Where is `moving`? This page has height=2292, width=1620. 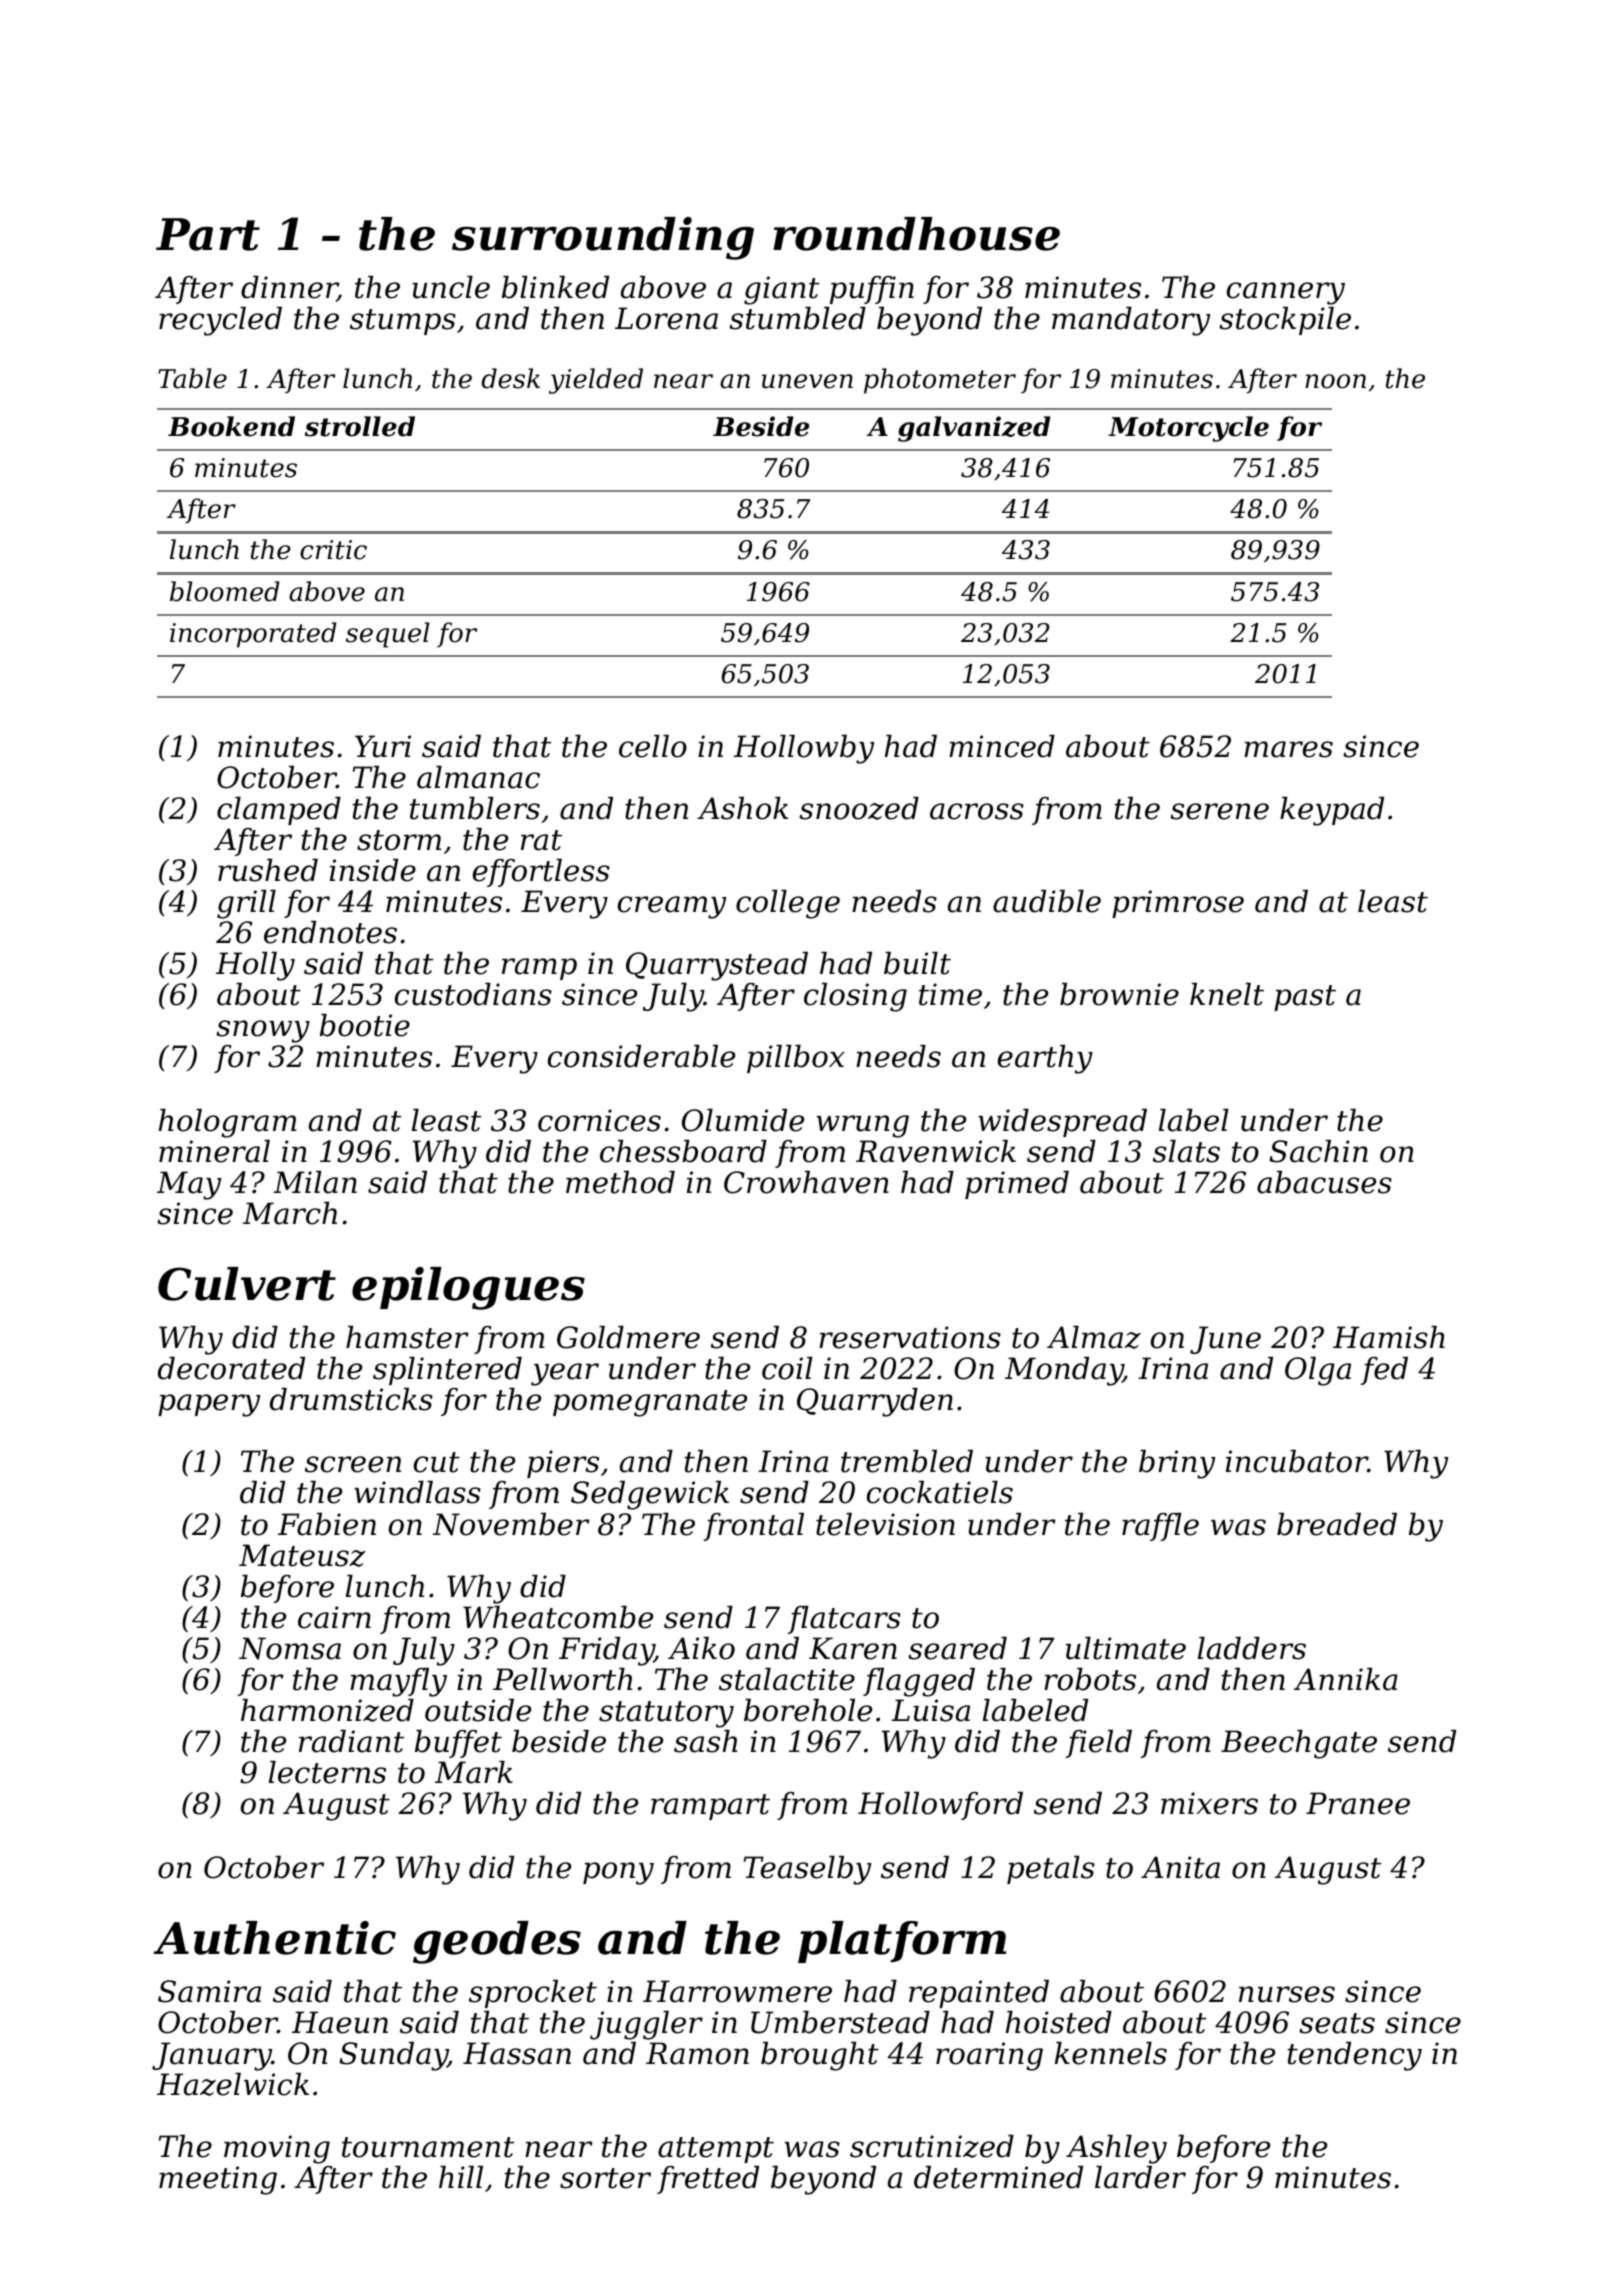
moving is located at coordinates (277, 2149).
